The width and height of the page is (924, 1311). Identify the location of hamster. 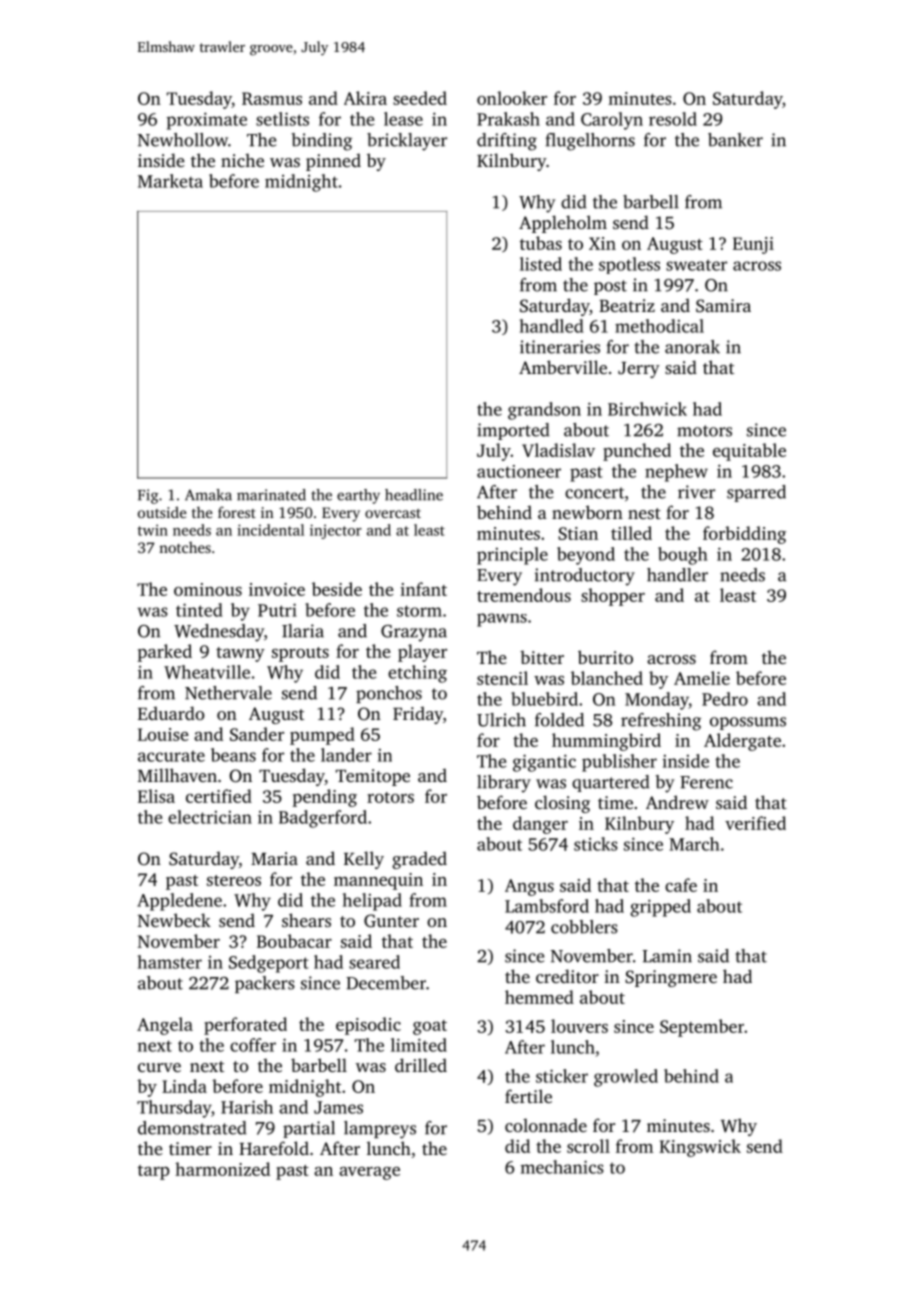
(170, 962).
